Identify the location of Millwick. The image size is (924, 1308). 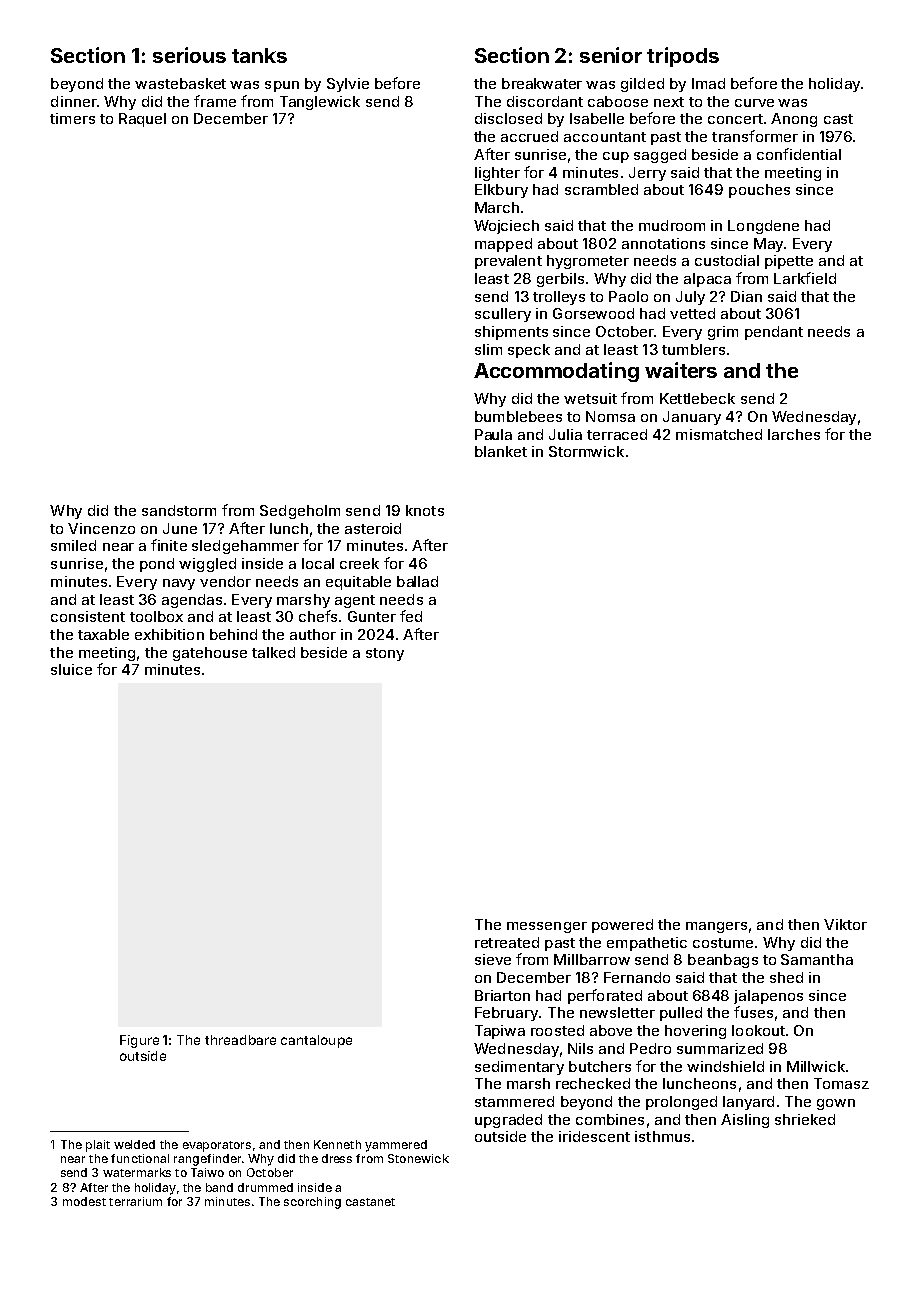
(816, 1066).
